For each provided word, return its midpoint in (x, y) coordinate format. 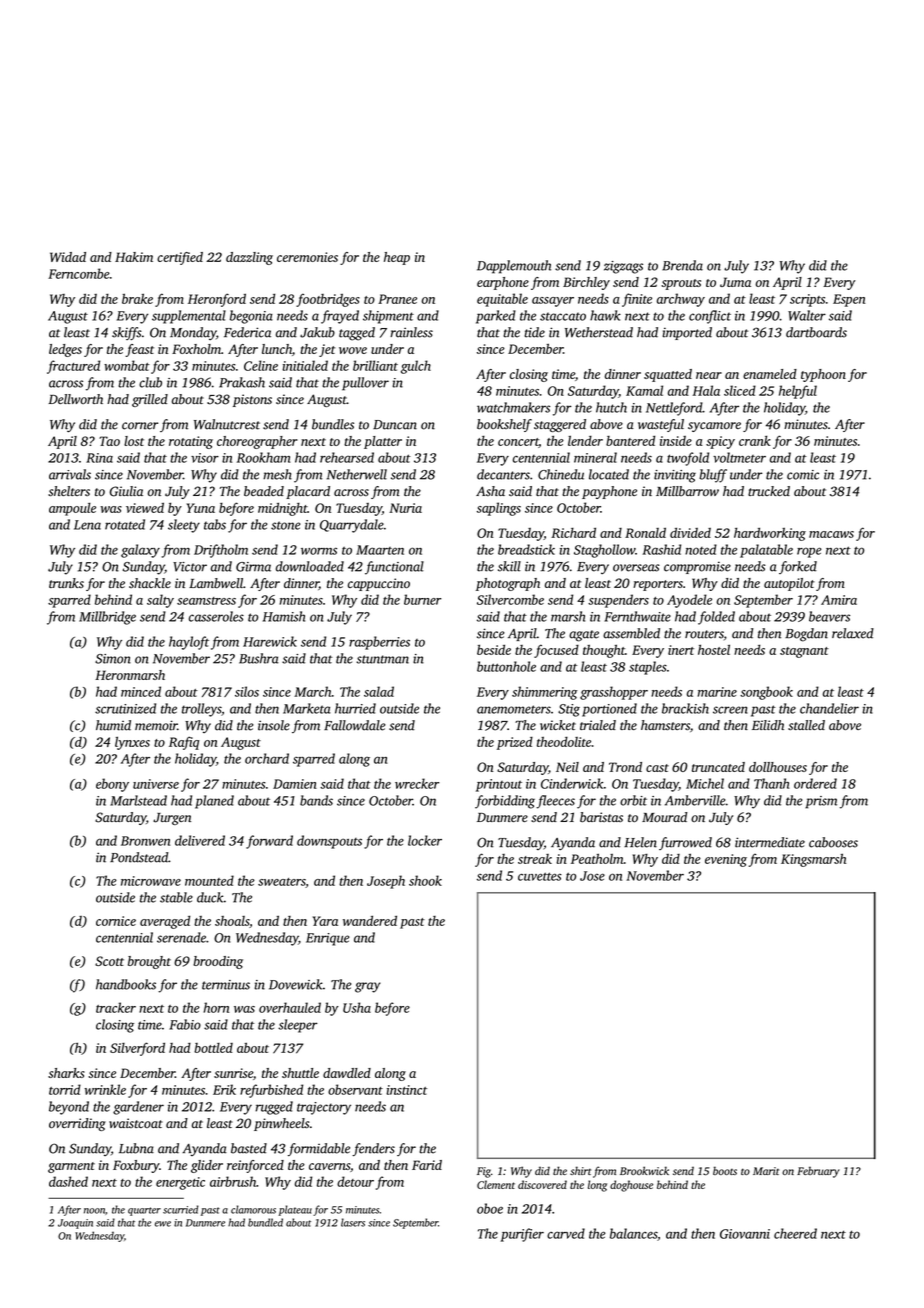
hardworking (770, 534)
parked (496, 317)
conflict (710, 317)
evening (726, 860)
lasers (353, 1222)
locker (425, 840)
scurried (181, 1209)
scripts (807, 300)
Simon (113, 659)
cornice (116, 921)
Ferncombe (79, 273)
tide (534, 332)
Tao (109, 441)
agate (584, 636)
